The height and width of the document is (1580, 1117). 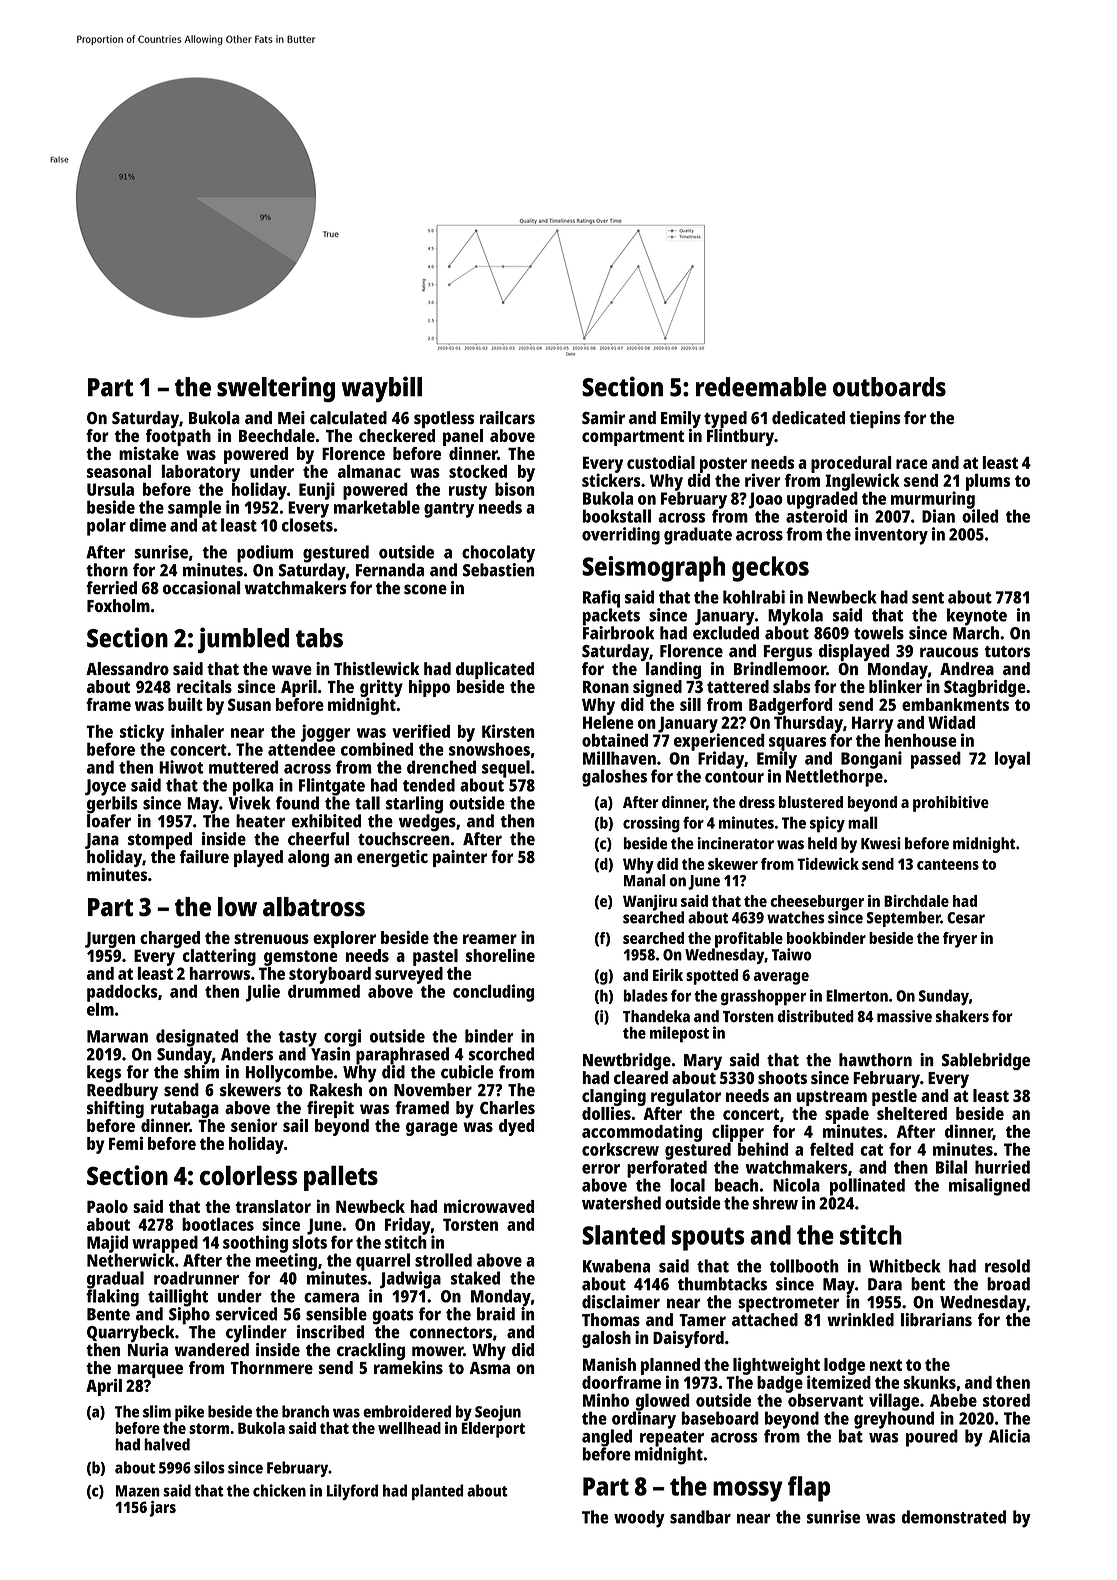 What do you see at coordinates (162, 1509) in the document?
I see `jars` at bounding box center [162, 1509].
